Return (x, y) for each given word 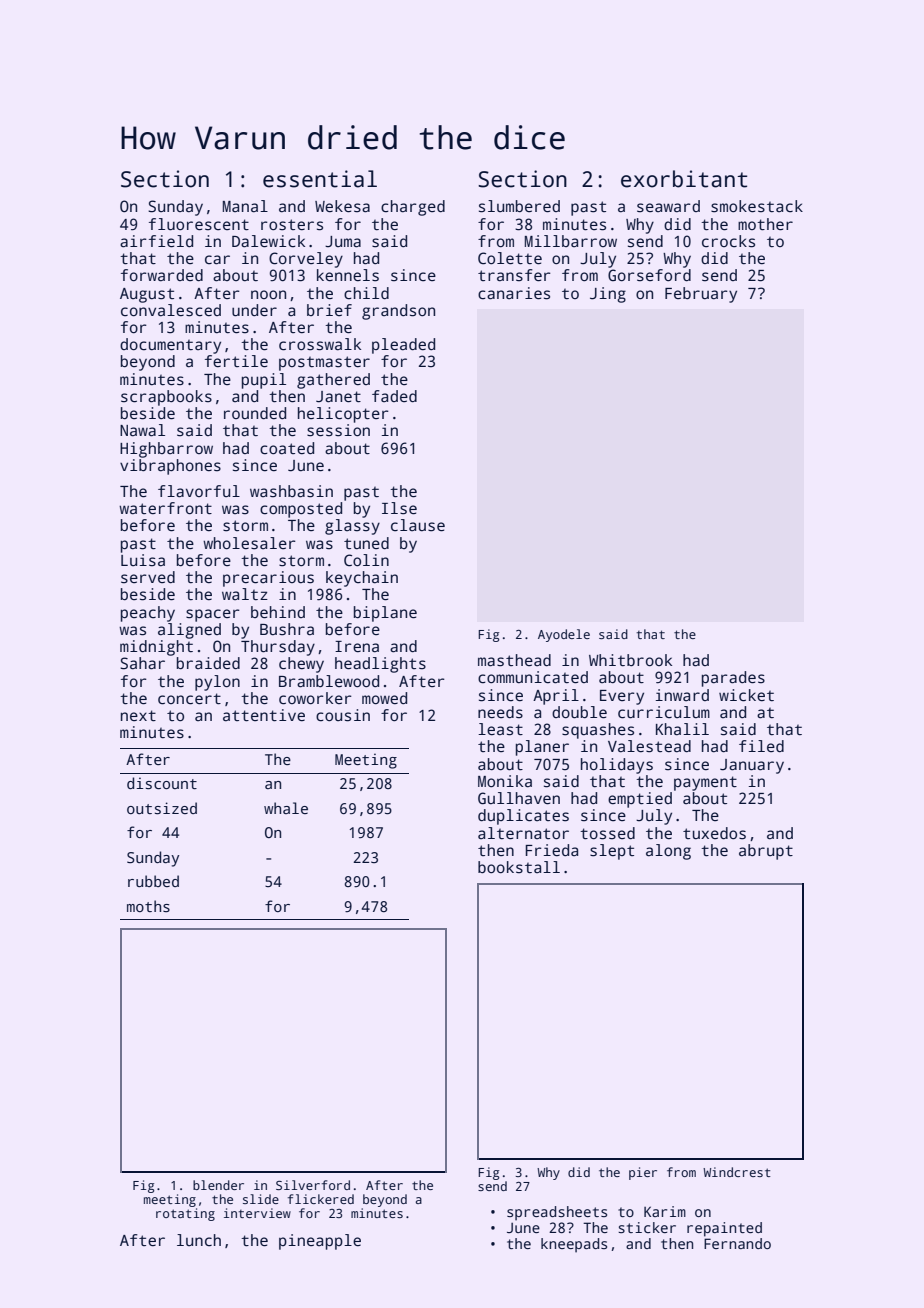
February (701, 295)
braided (208, 663)
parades (733, 679)
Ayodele (564, 635)
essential (320, 179)
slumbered (519, 206)
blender (218, 1185)
